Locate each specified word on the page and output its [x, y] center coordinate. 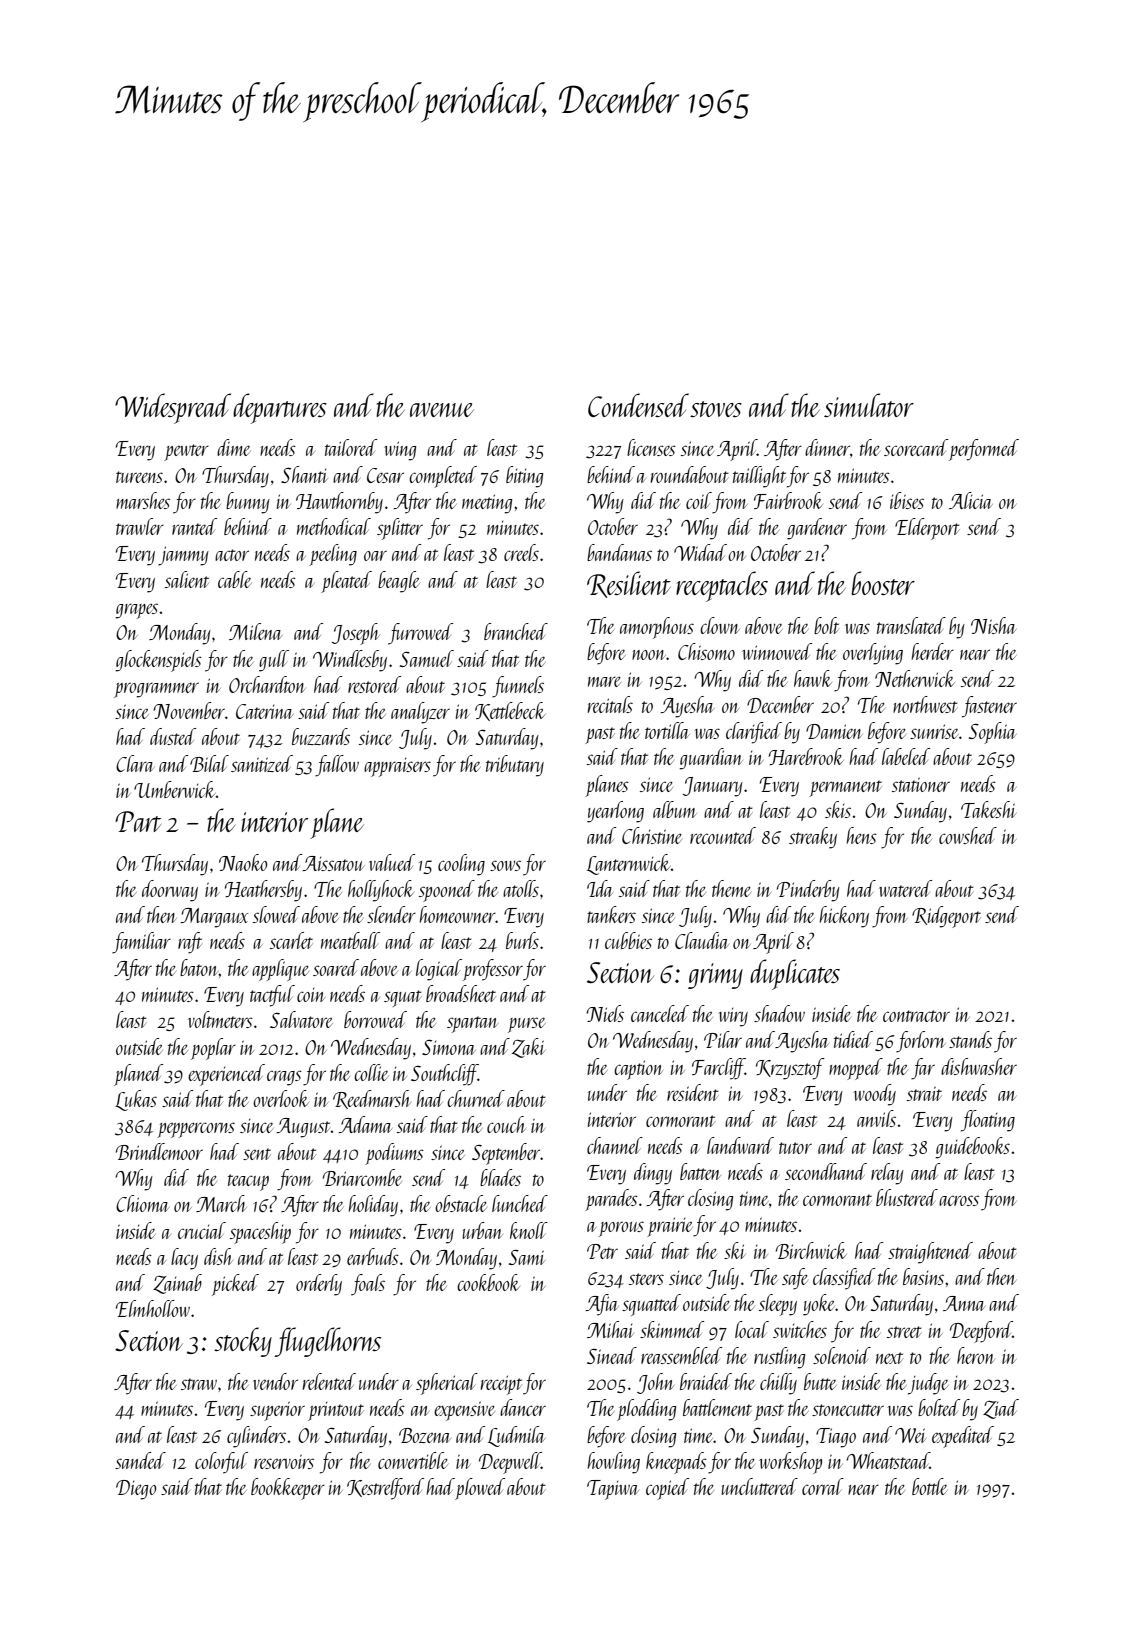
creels [521, 552]
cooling [461, 865]
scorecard [916, 447]
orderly [319, 1285]
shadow [779, 1013]
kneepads [676, 1463]
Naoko [243, 862]
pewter [186, 452]
